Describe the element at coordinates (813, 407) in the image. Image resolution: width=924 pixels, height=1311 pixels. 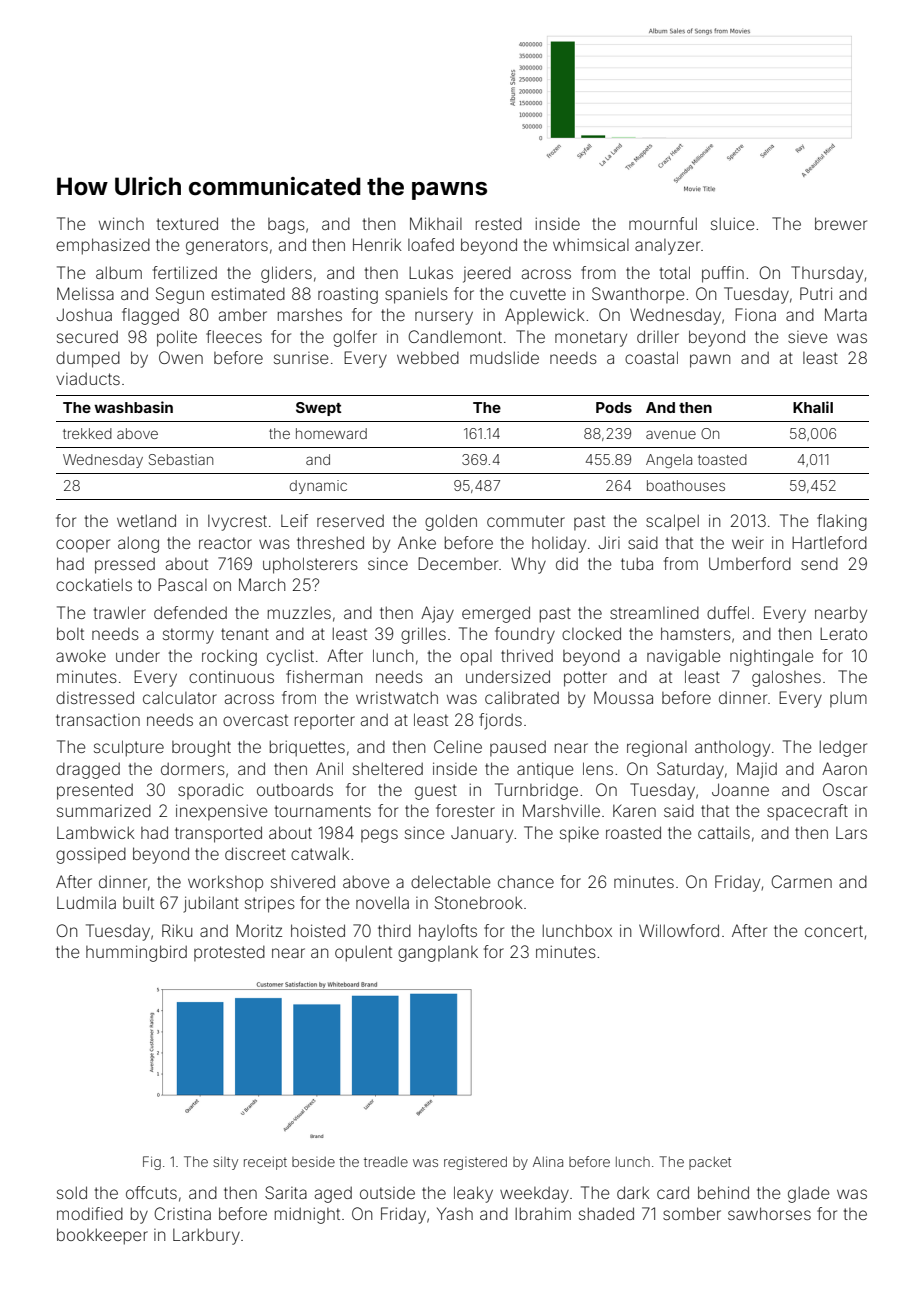
I see `Khalil` at that location.
